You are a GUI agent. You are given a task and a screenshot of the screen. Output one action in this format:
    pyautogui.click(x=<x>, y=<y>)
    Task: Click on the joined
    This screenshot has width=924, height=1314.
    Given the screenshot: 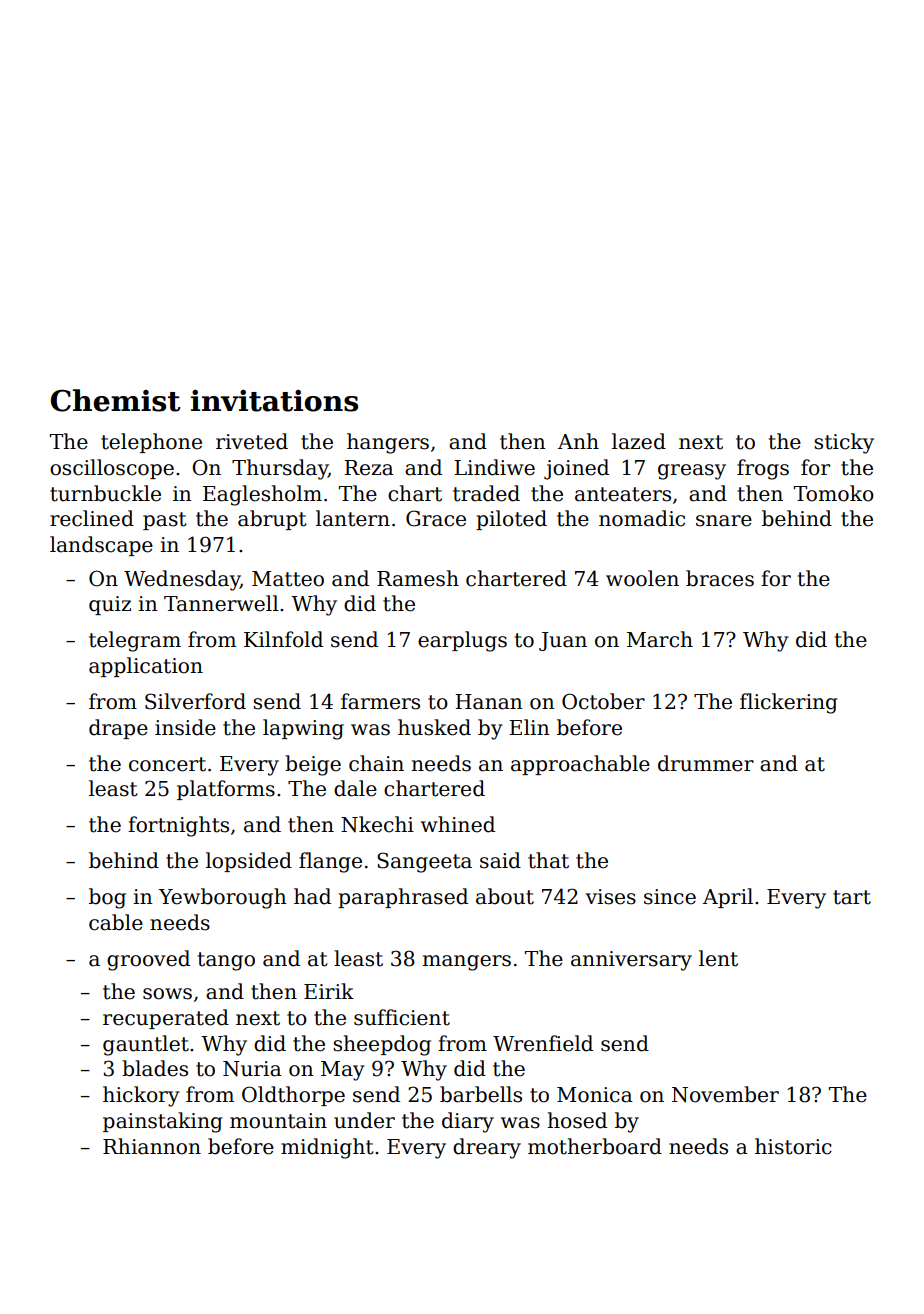 What is the action you would take?
    pyautogui.click(x=576, y=469)
